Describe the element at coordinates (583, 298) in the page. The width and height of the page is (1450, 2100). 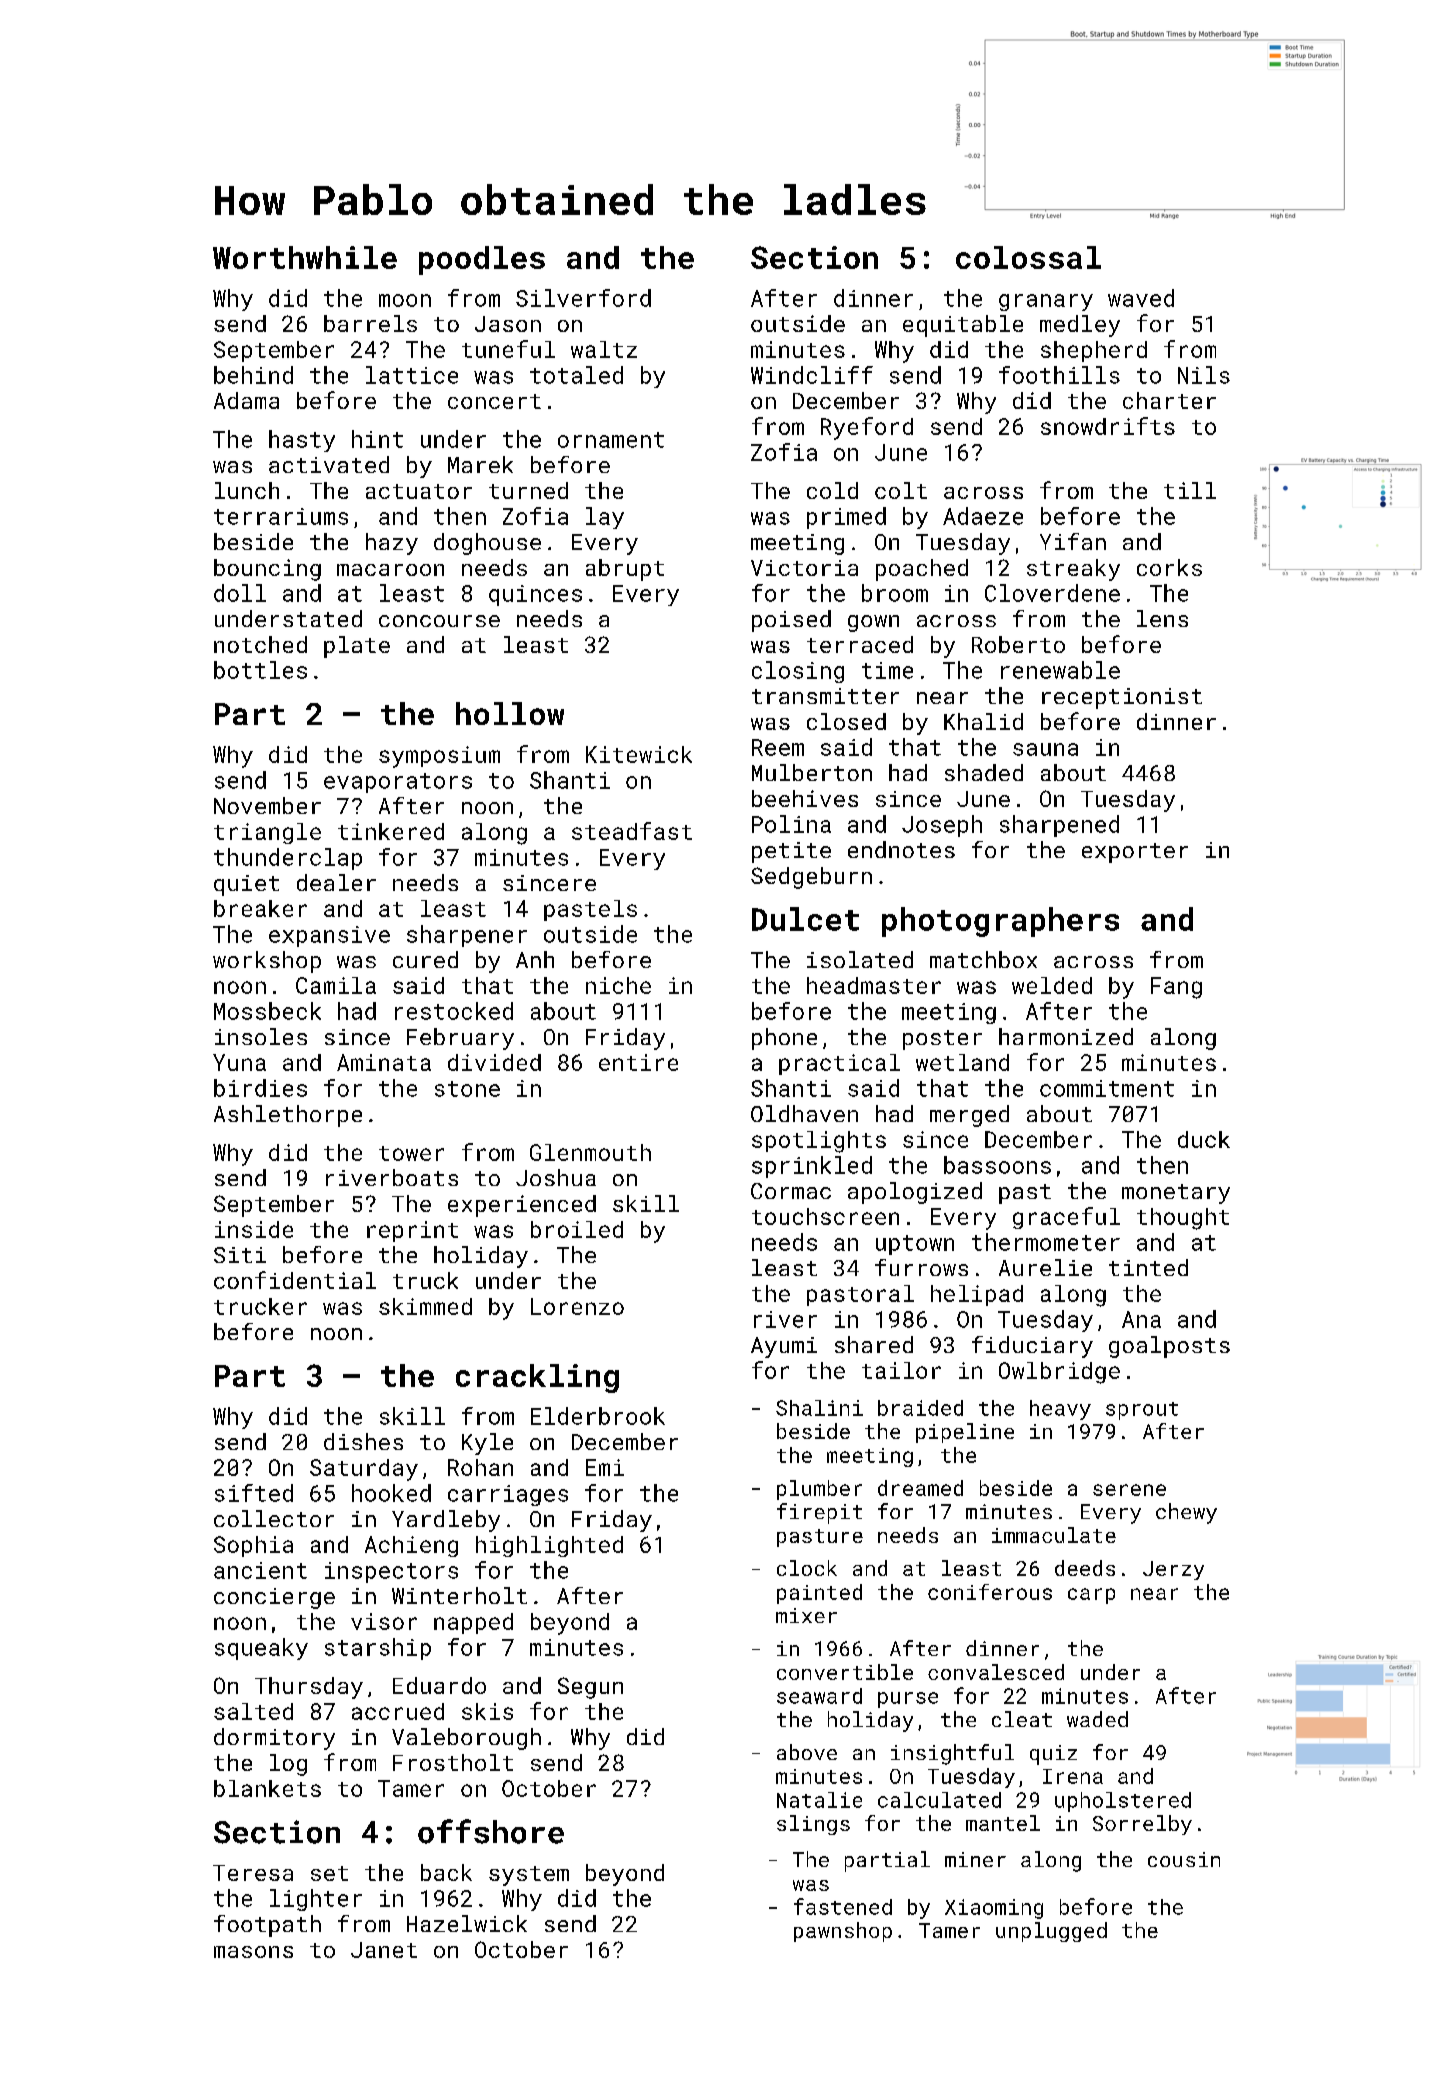
I see `Silverford` at that location.
